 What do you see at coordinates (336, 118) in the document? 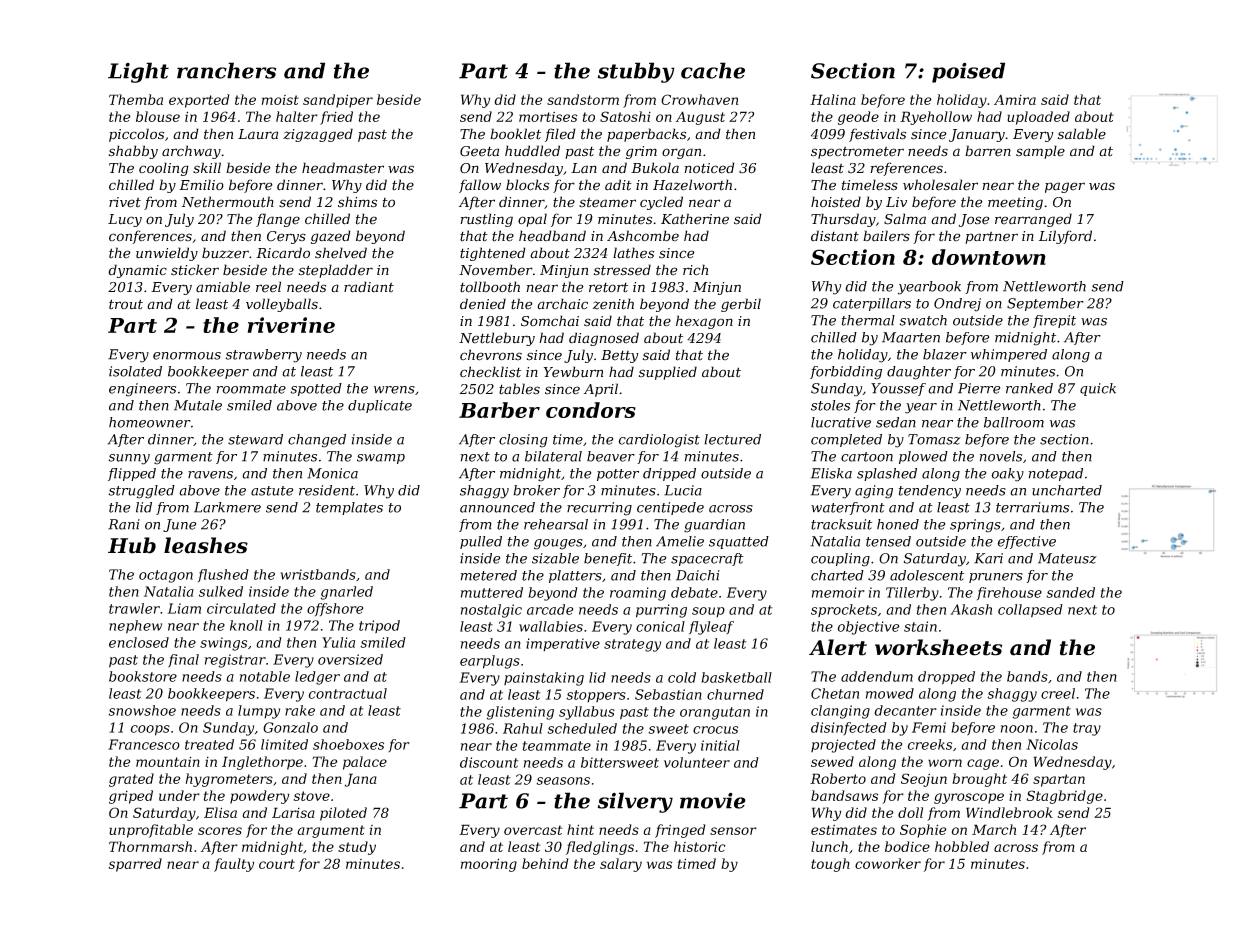
I see `fried` at bounding box center [336, 118].
